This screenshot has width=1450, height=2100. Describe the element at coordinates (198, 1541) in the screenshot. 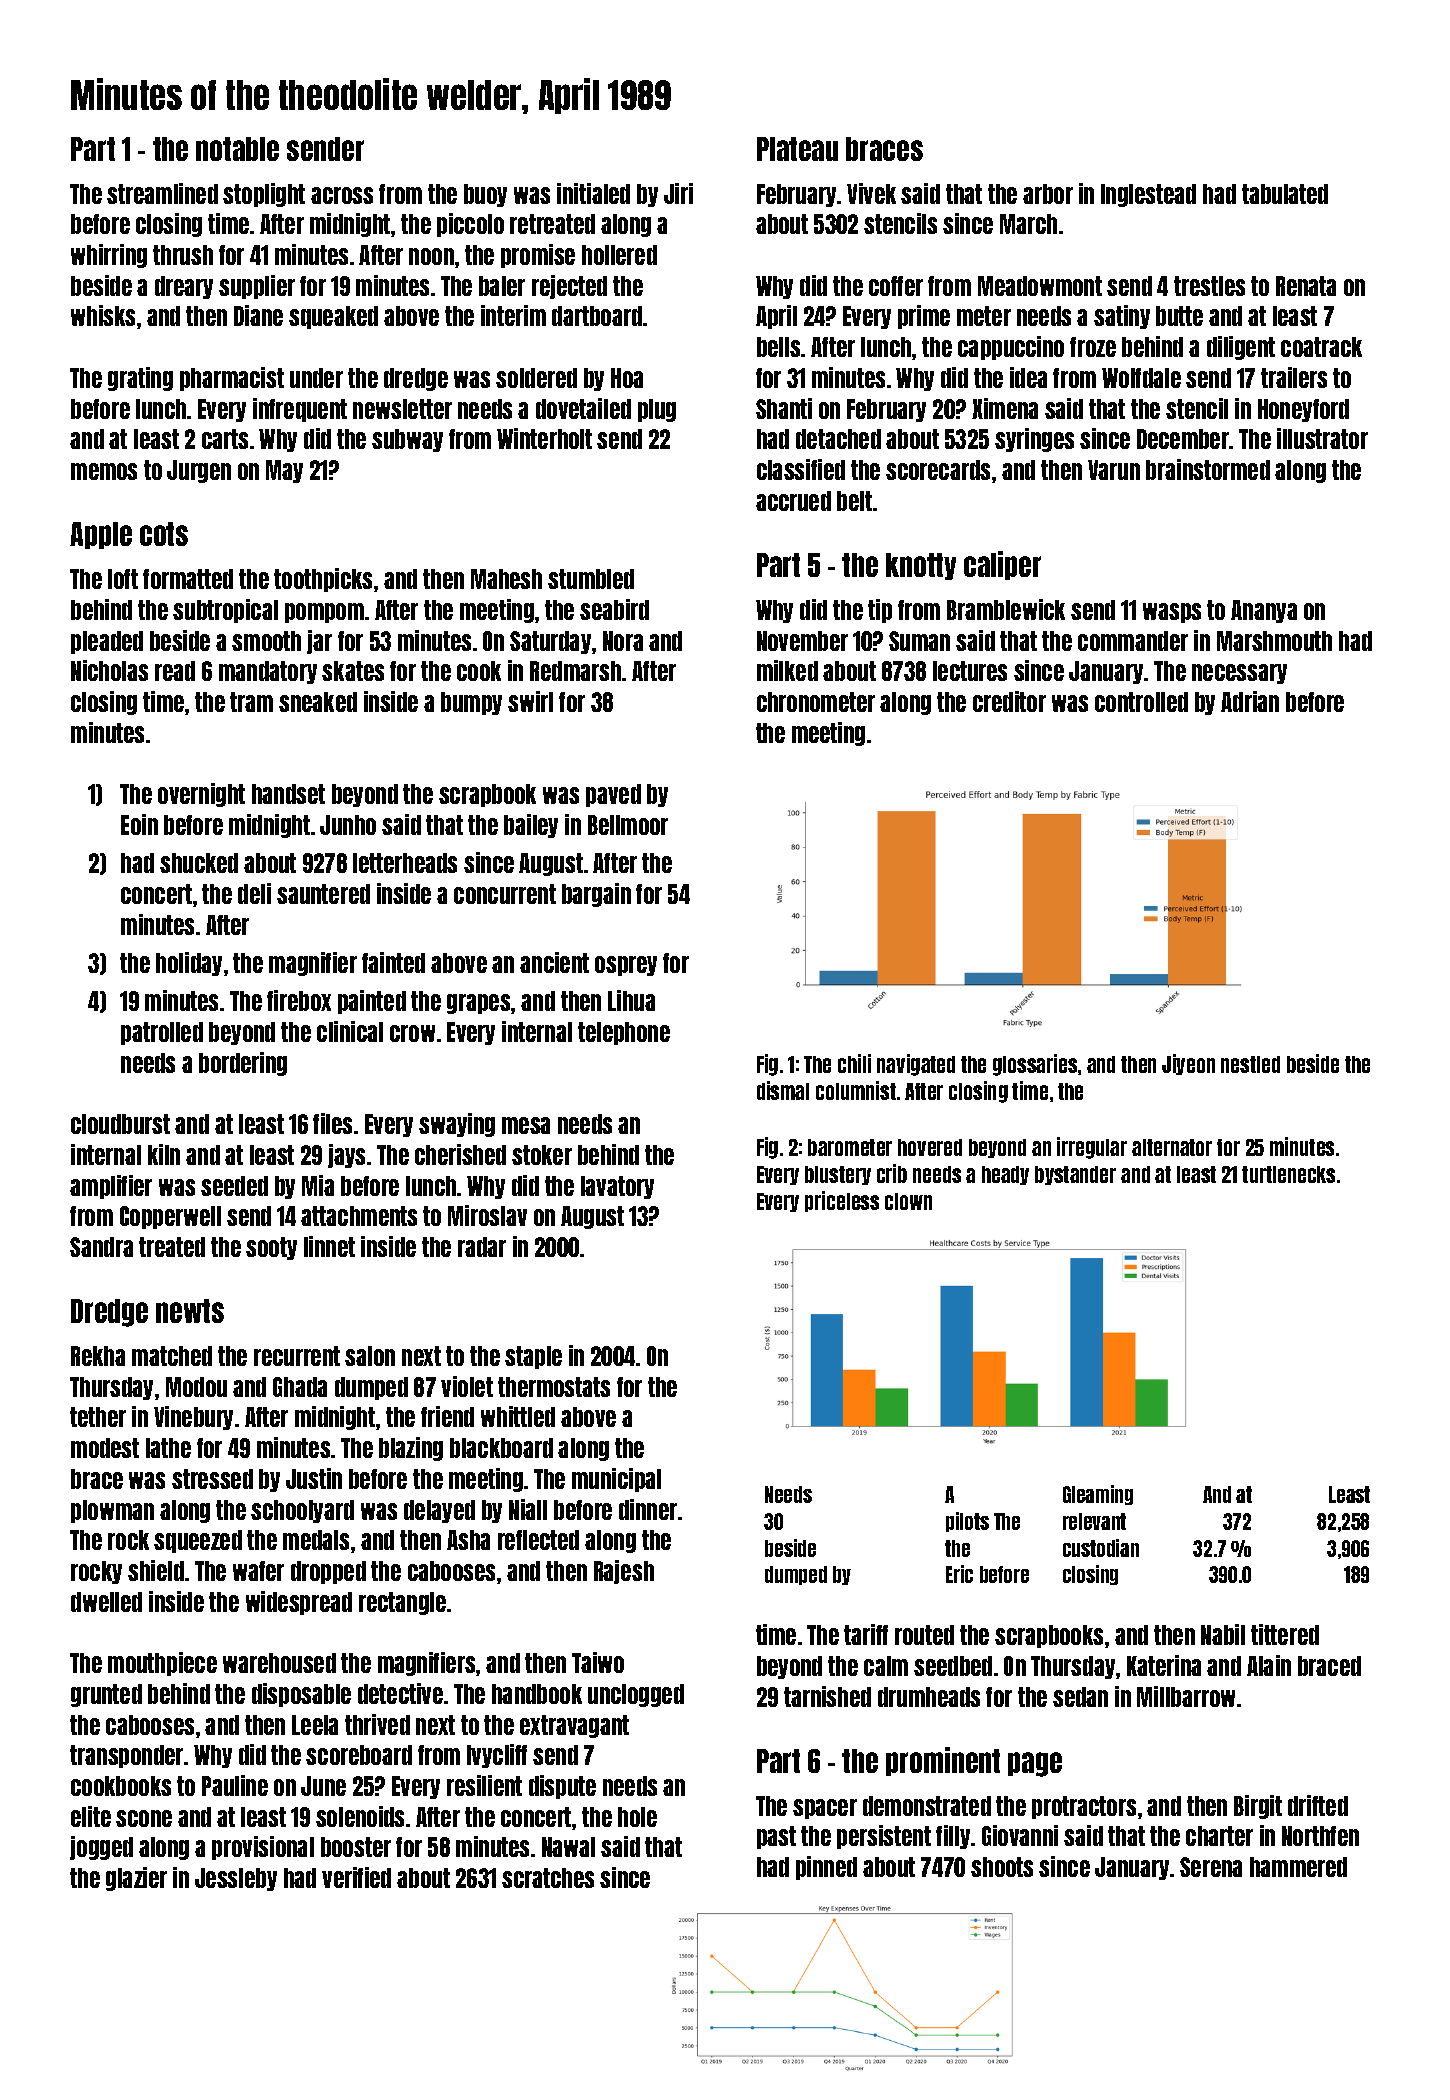

I see `squeezed` at that location.
